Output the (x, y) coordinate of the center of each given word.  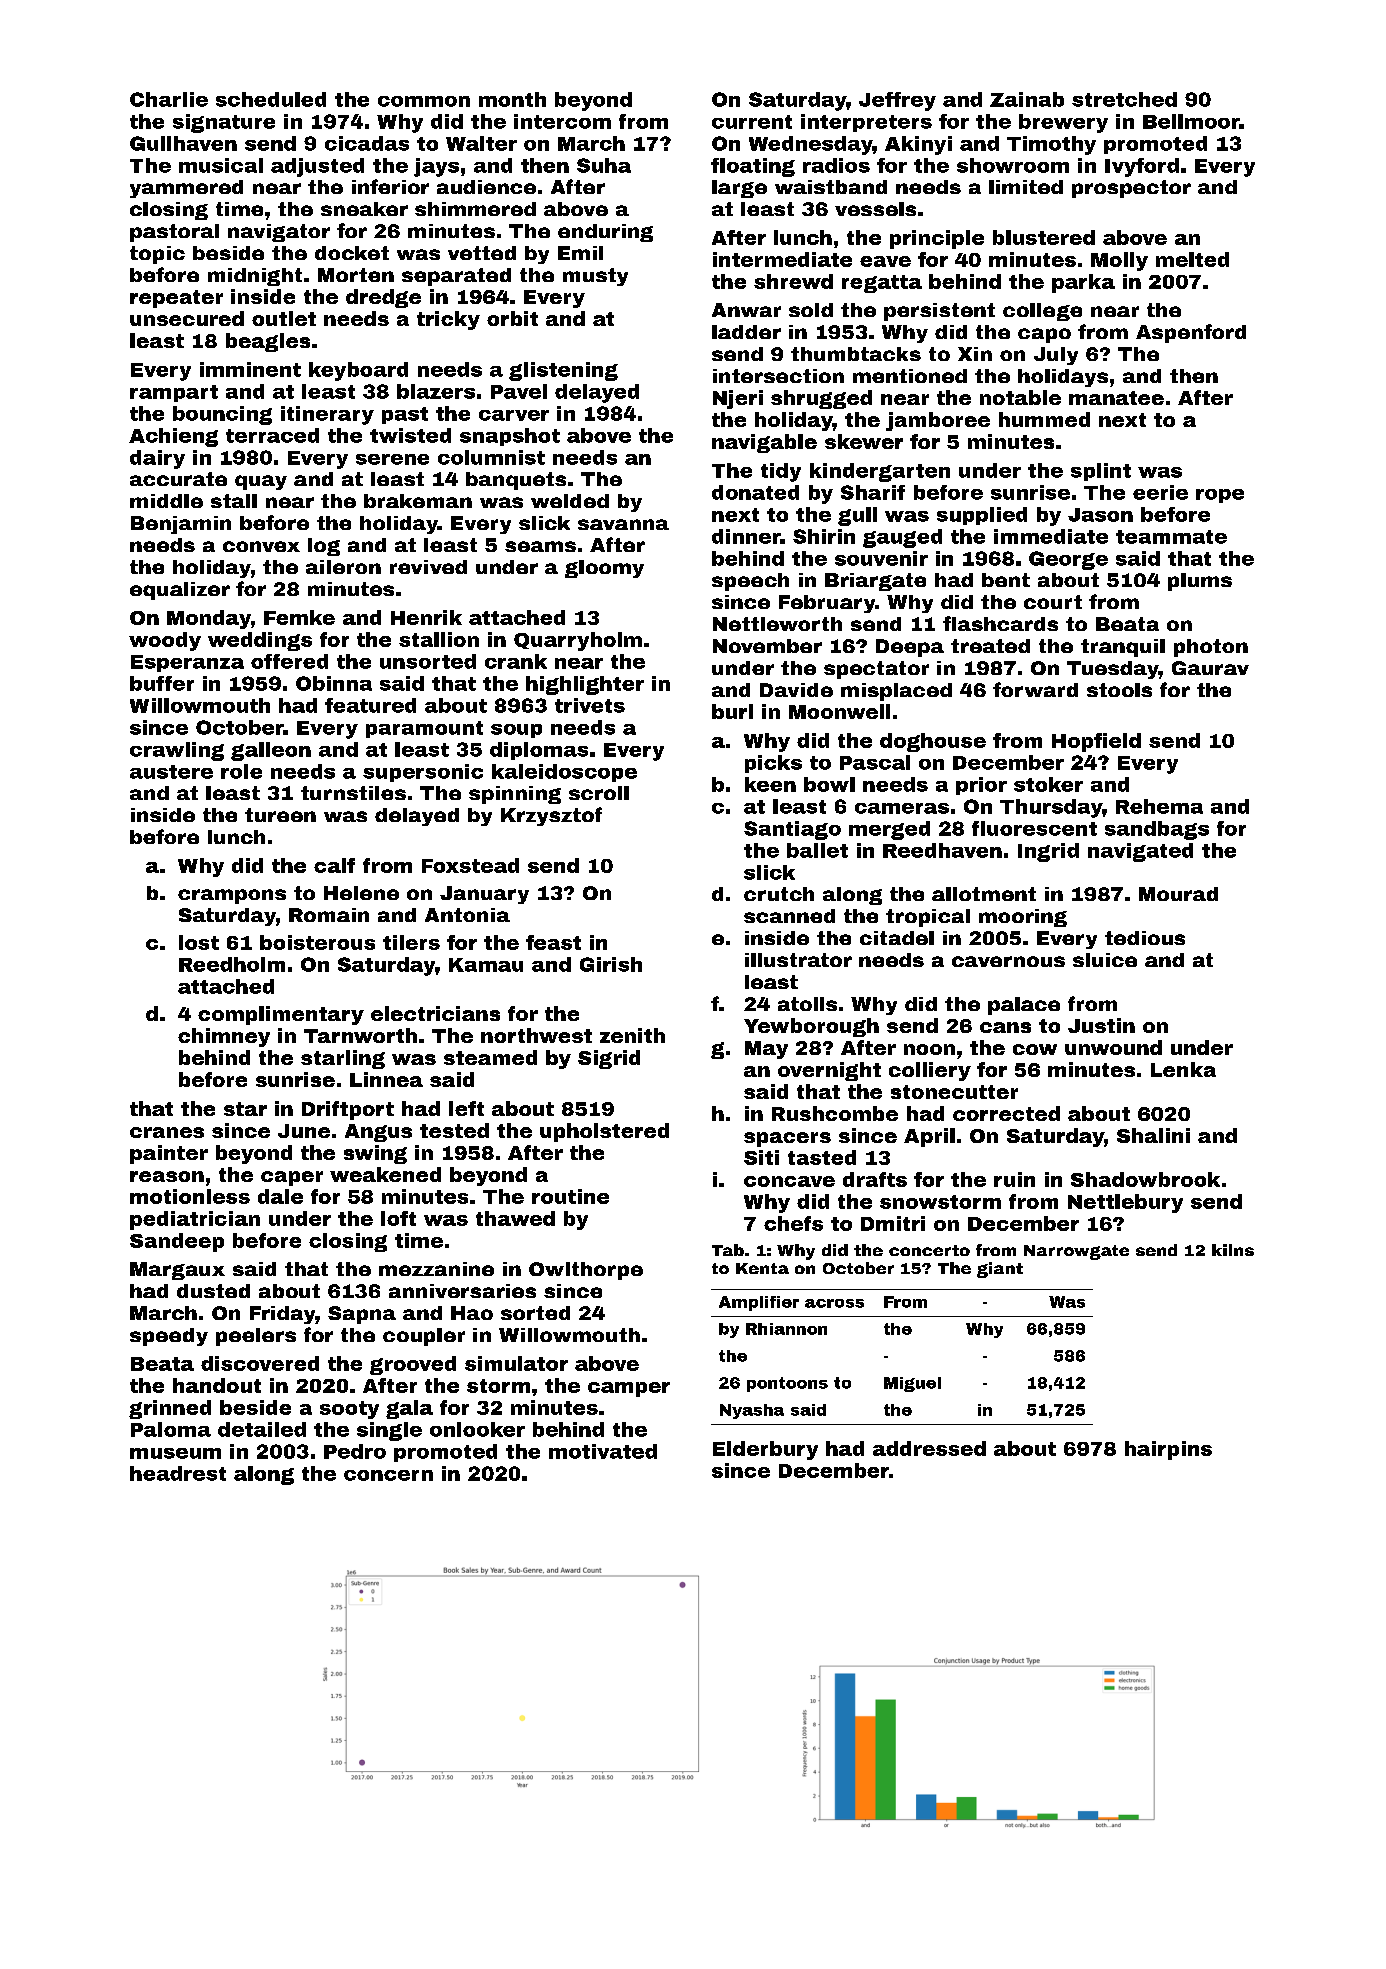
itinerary (327, 415)
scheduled (271, 99)
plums (1200, 582)
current (752, 122)
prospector (1131, 189)
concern (388, 1475)
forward (1035, 689)
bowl (829, 784)
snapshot (510, 437)
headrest (178, 1473)
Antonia (467, 915)
